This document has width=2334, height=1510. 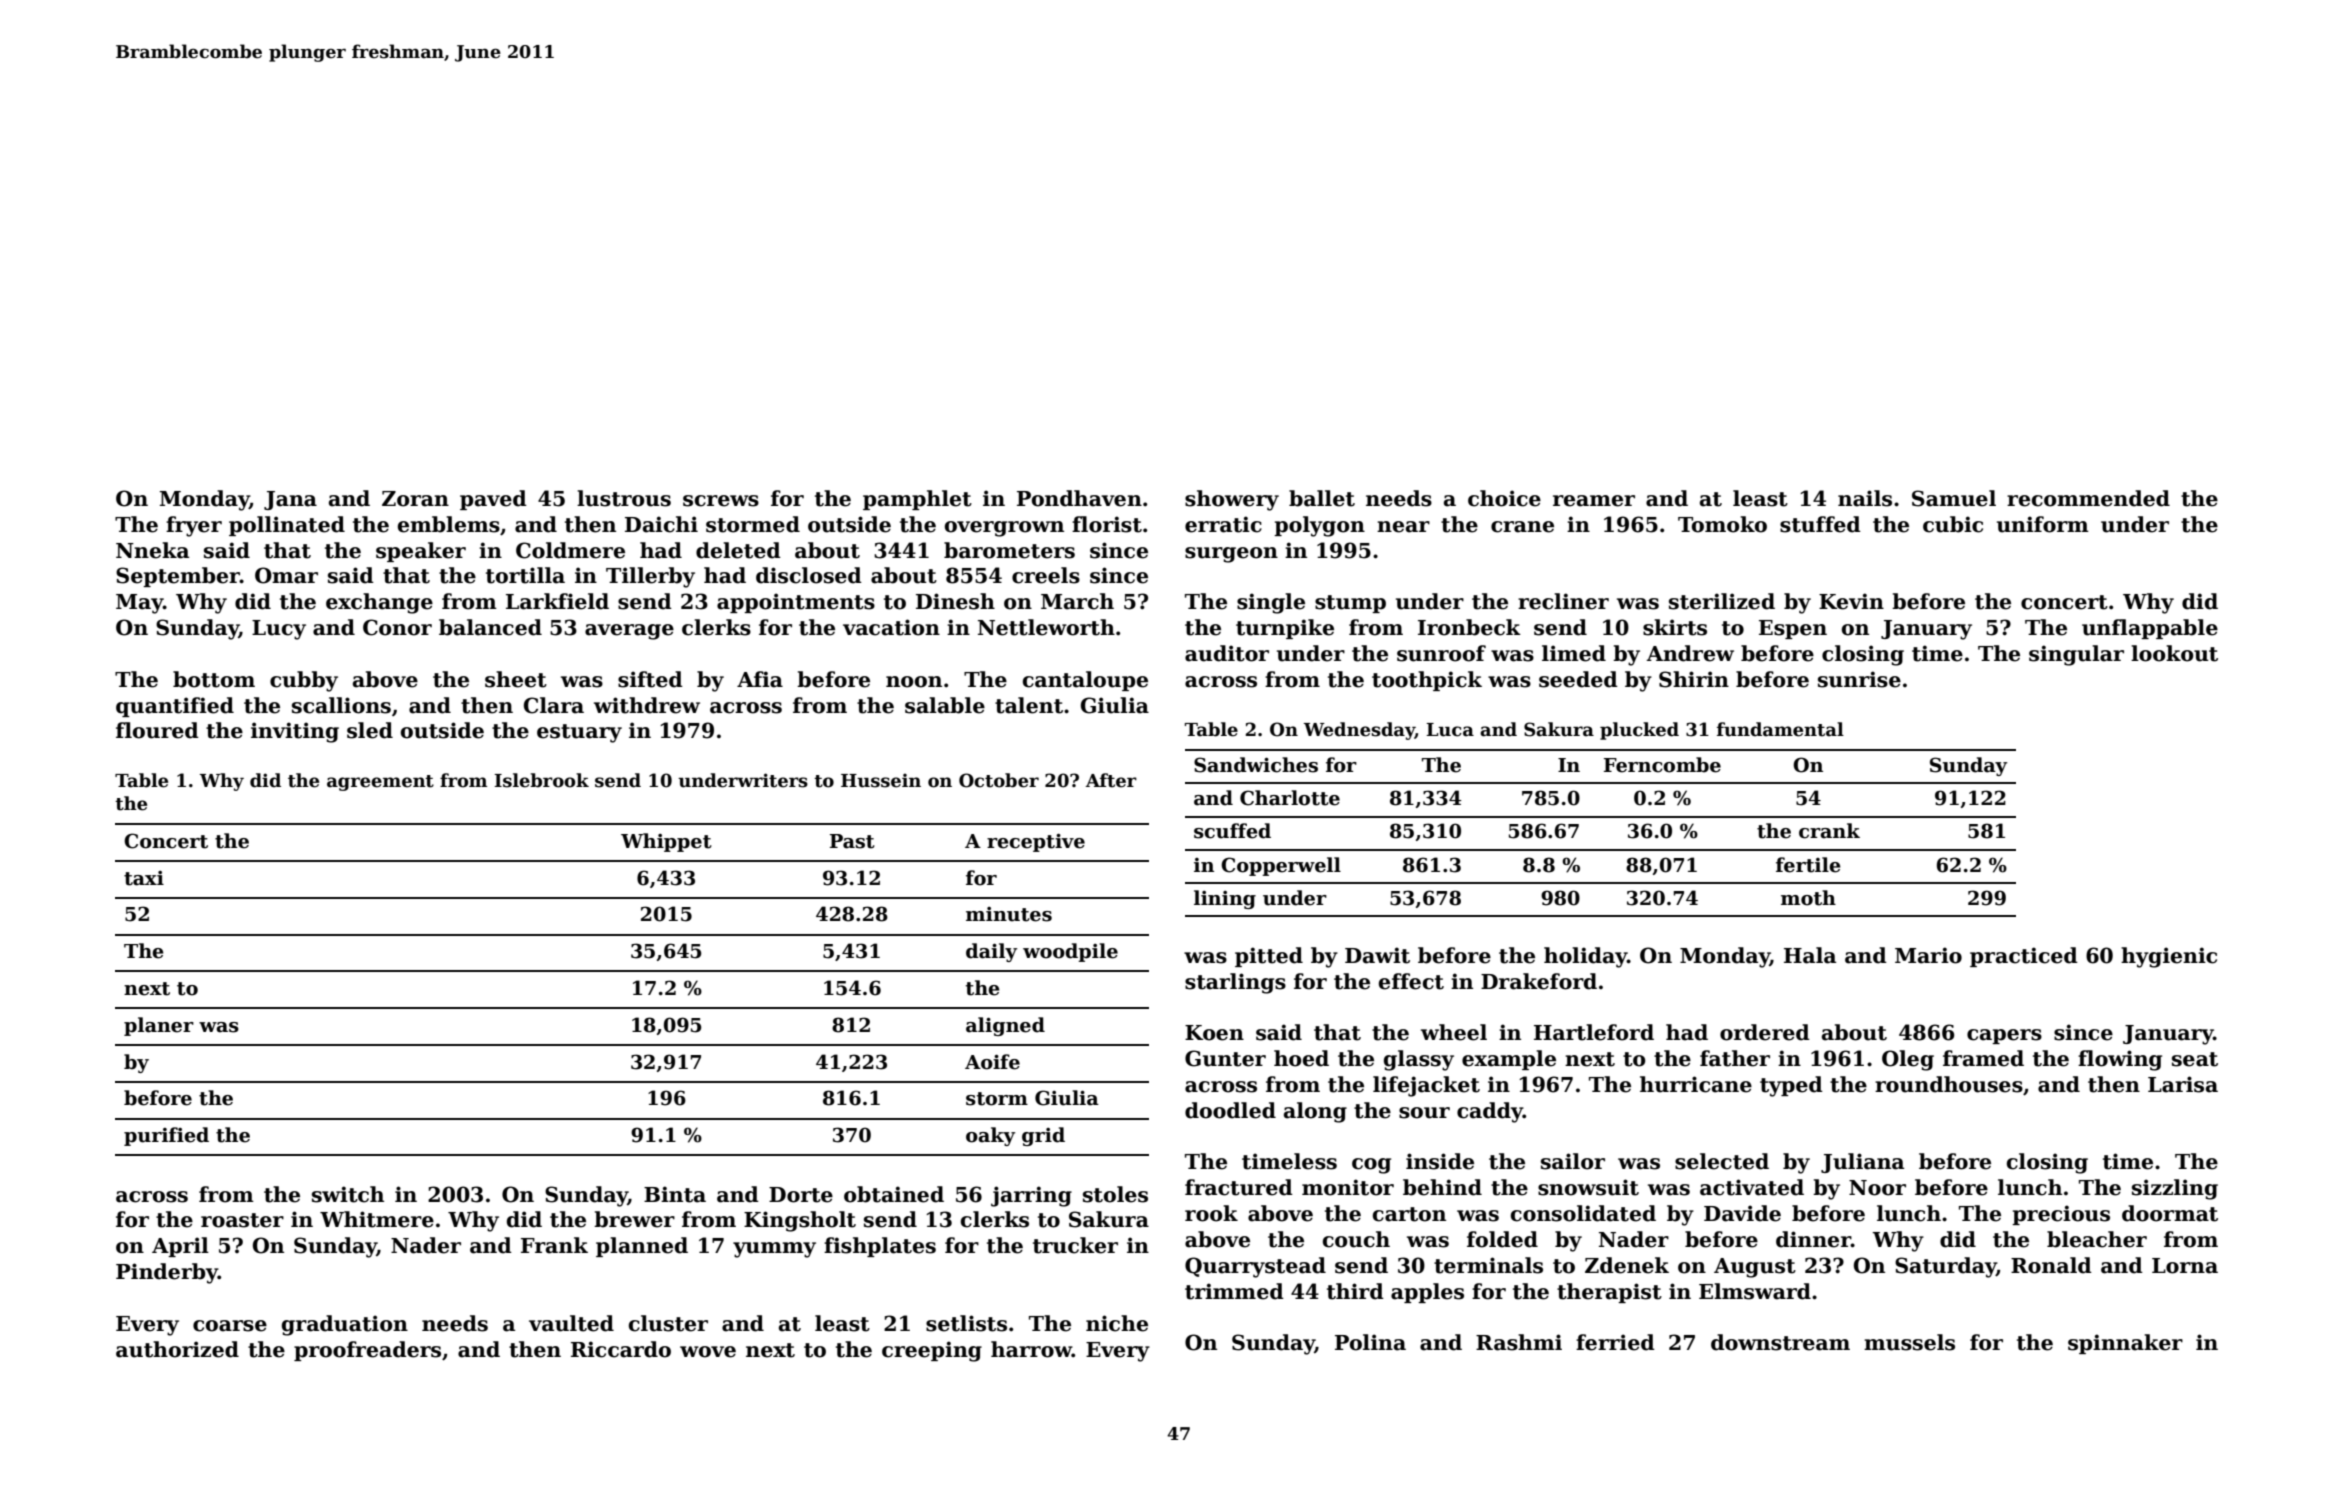 What do you see at coordinates (295, 732) in the document?
I see `inviting` at bounding box center [295, 732].
